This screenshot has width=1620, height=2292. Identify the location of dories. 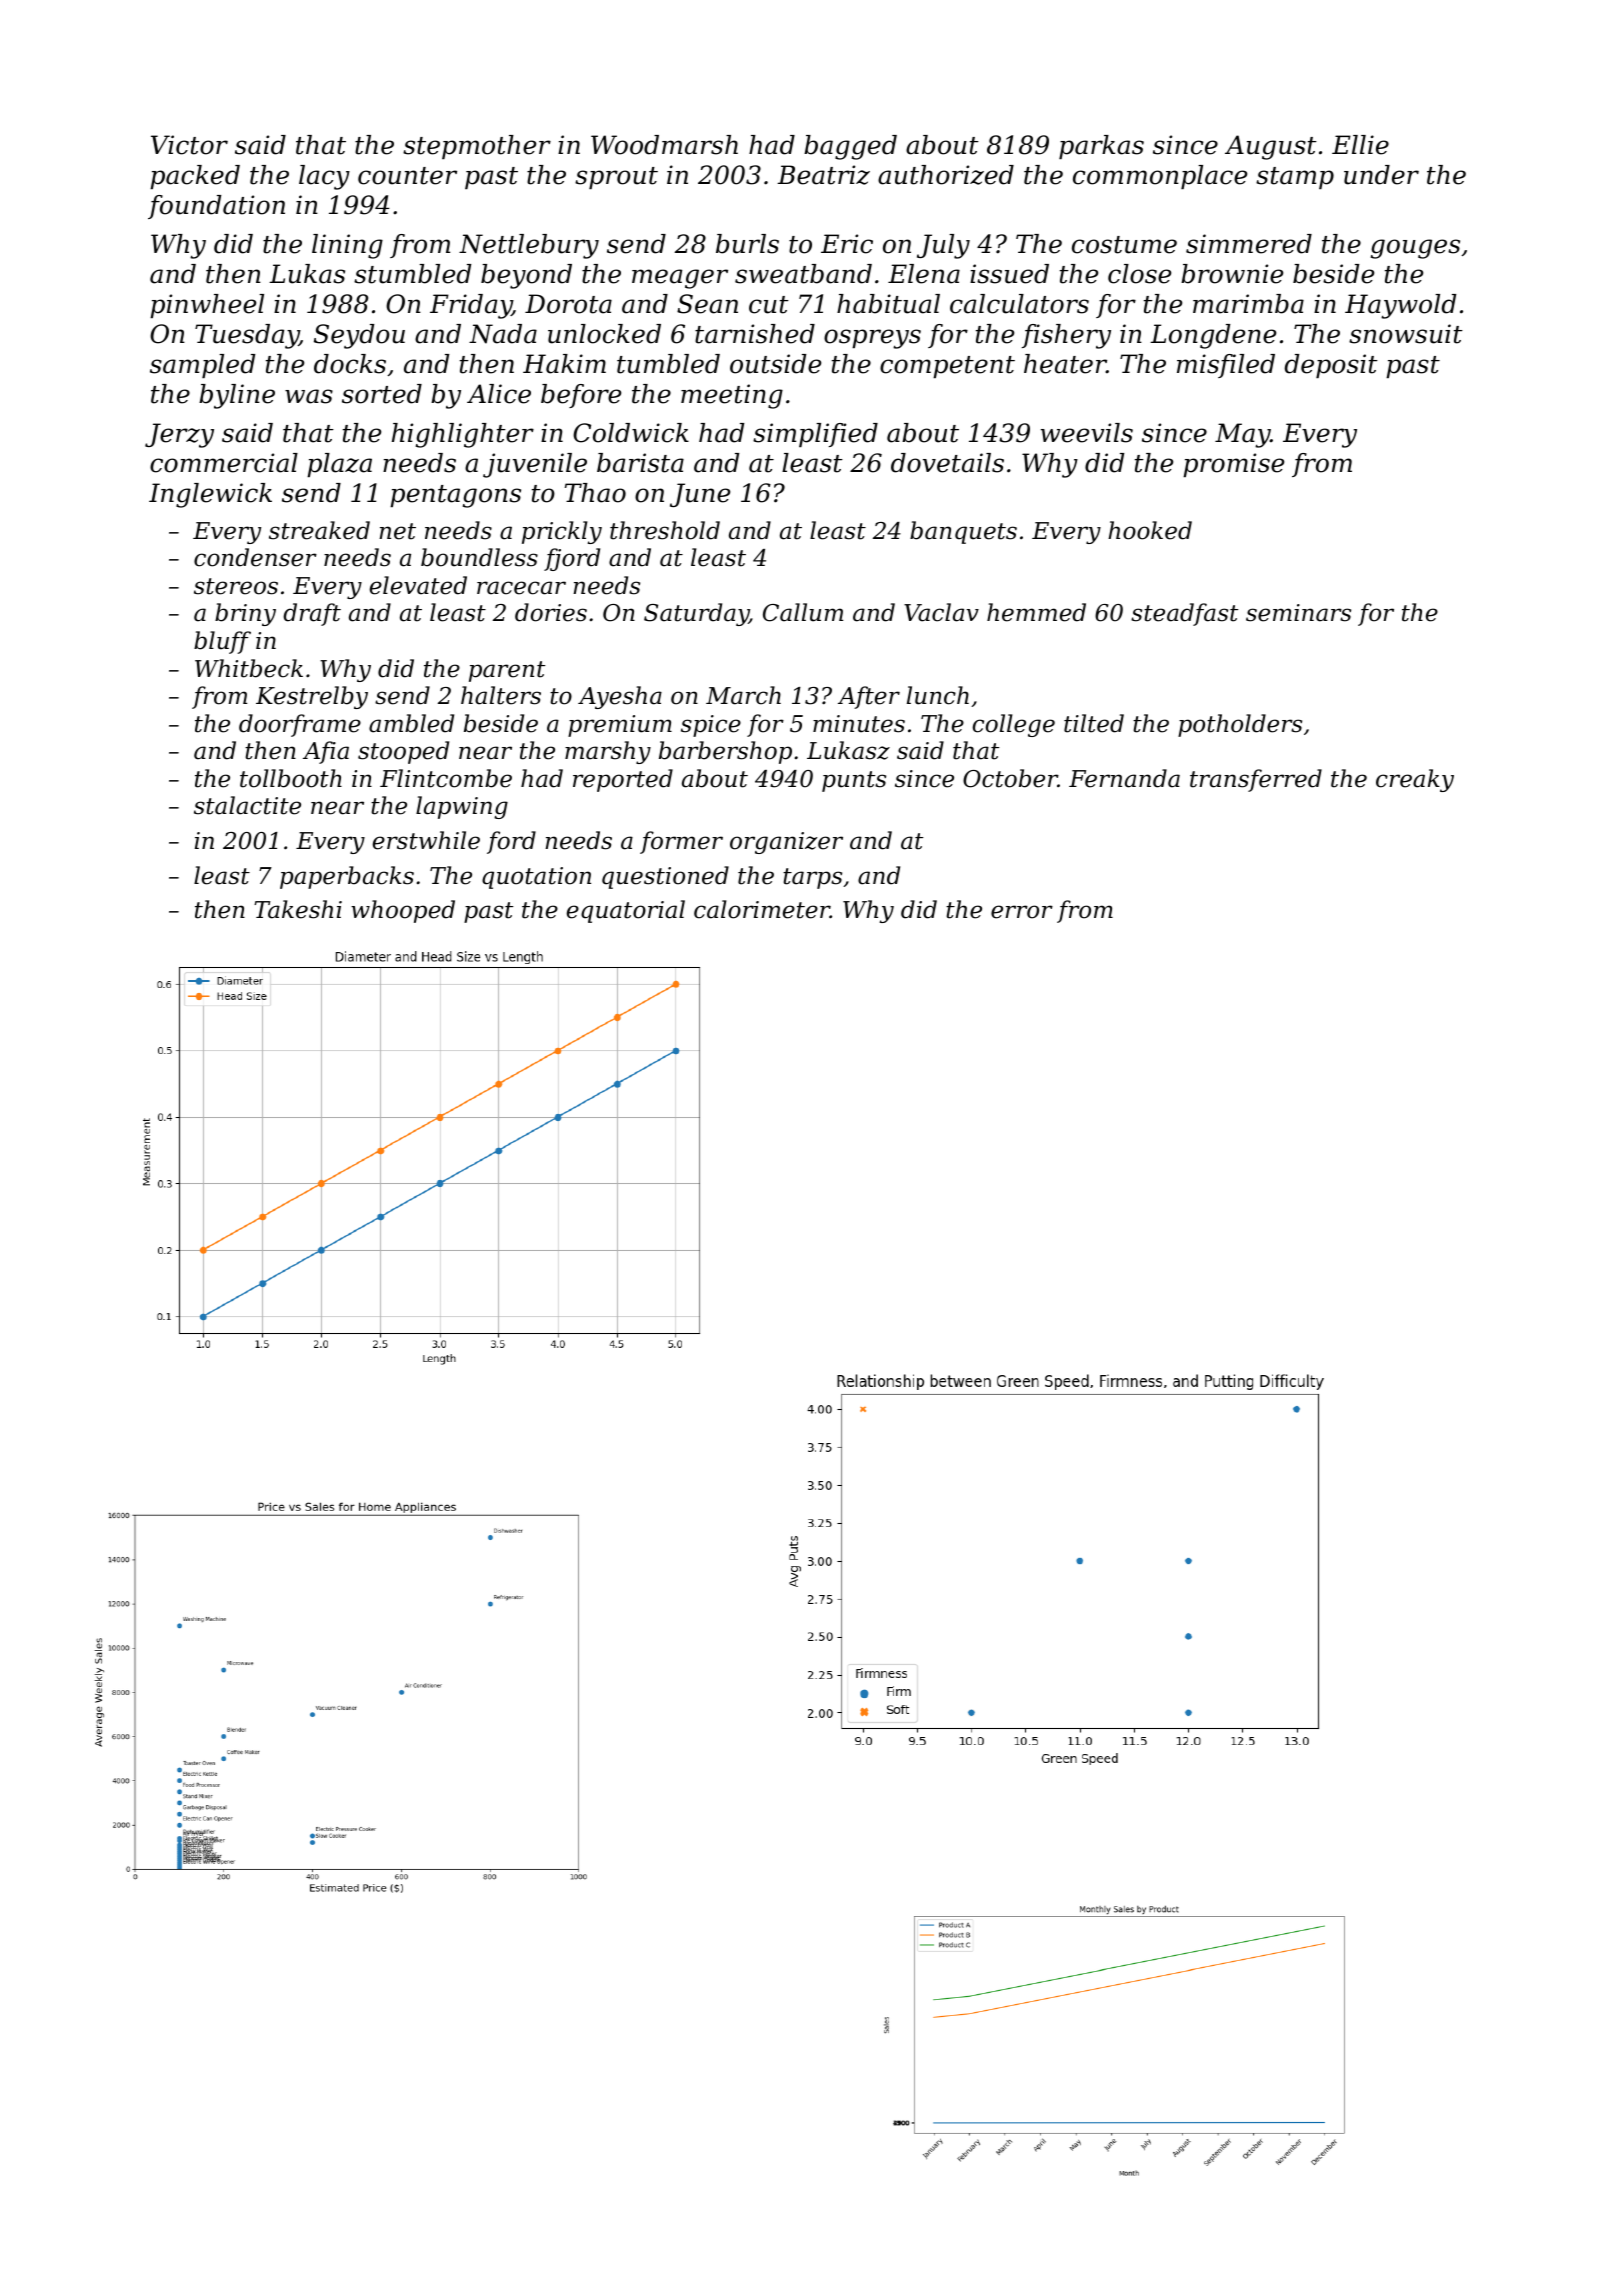
(551, 612).
